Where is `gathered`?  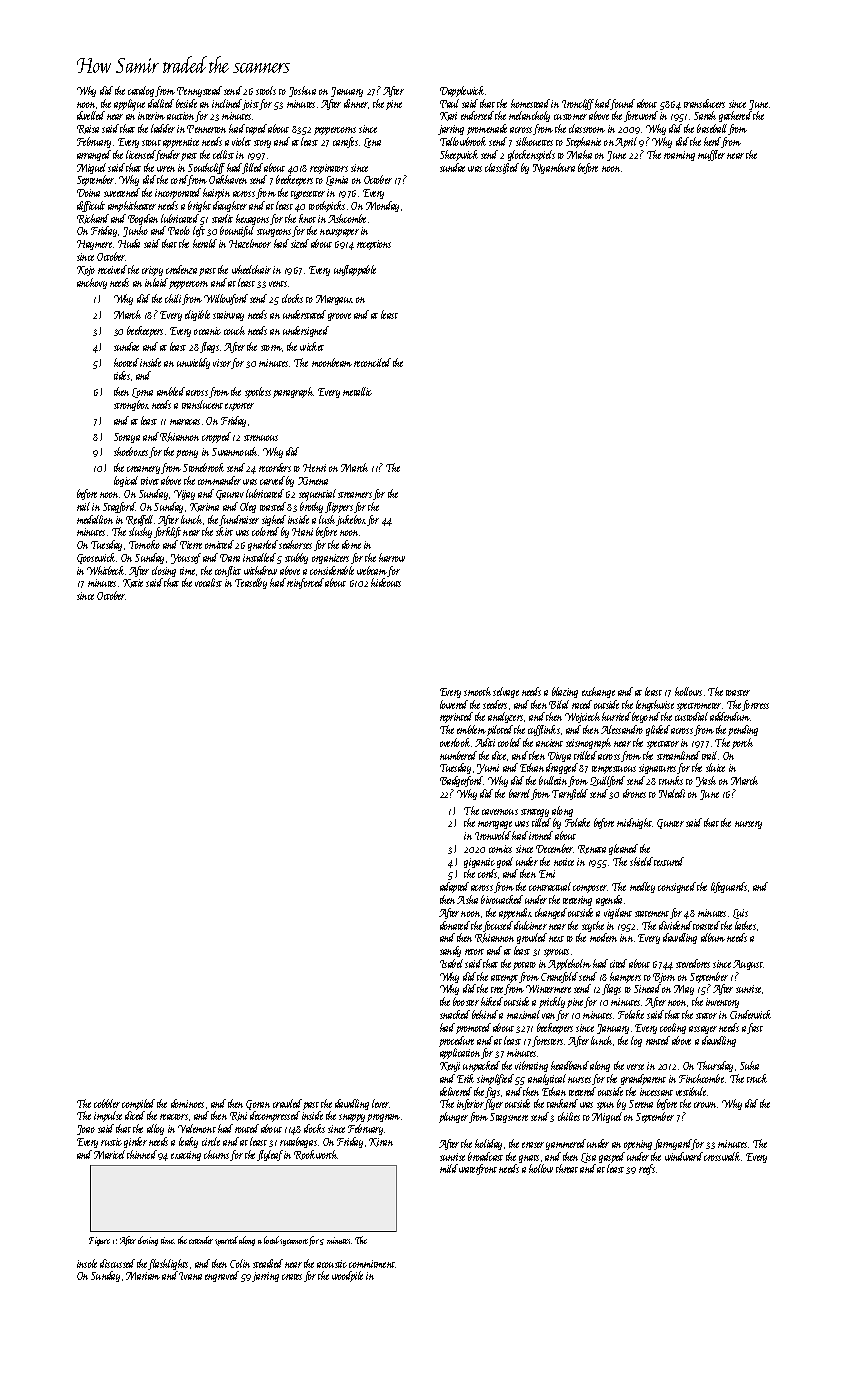
gathered is located at coordinates (735, 116).
